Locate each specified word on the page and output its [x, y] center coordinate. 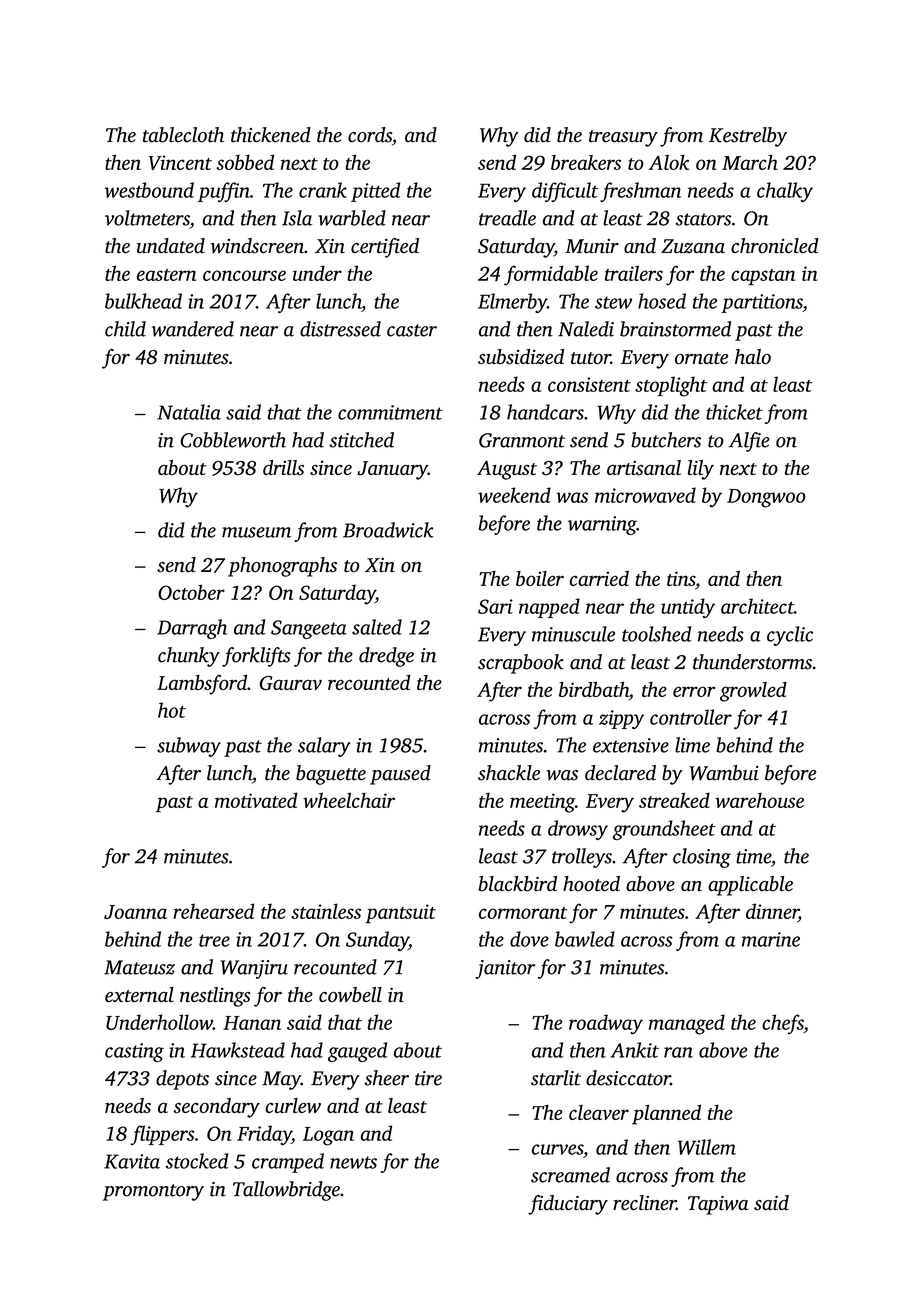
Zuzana [693, 246]
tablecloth [183, 135]
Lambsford [202, 685]
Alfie [749, 442]
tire [428, 1078]
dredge [386, 657]
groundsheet [664, 830]
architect [757, 606]
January [392, 470]
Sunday [377, 941]
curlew [293, 1105]
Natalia [189, 412]
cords [370, 135]
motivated [256, 800]
